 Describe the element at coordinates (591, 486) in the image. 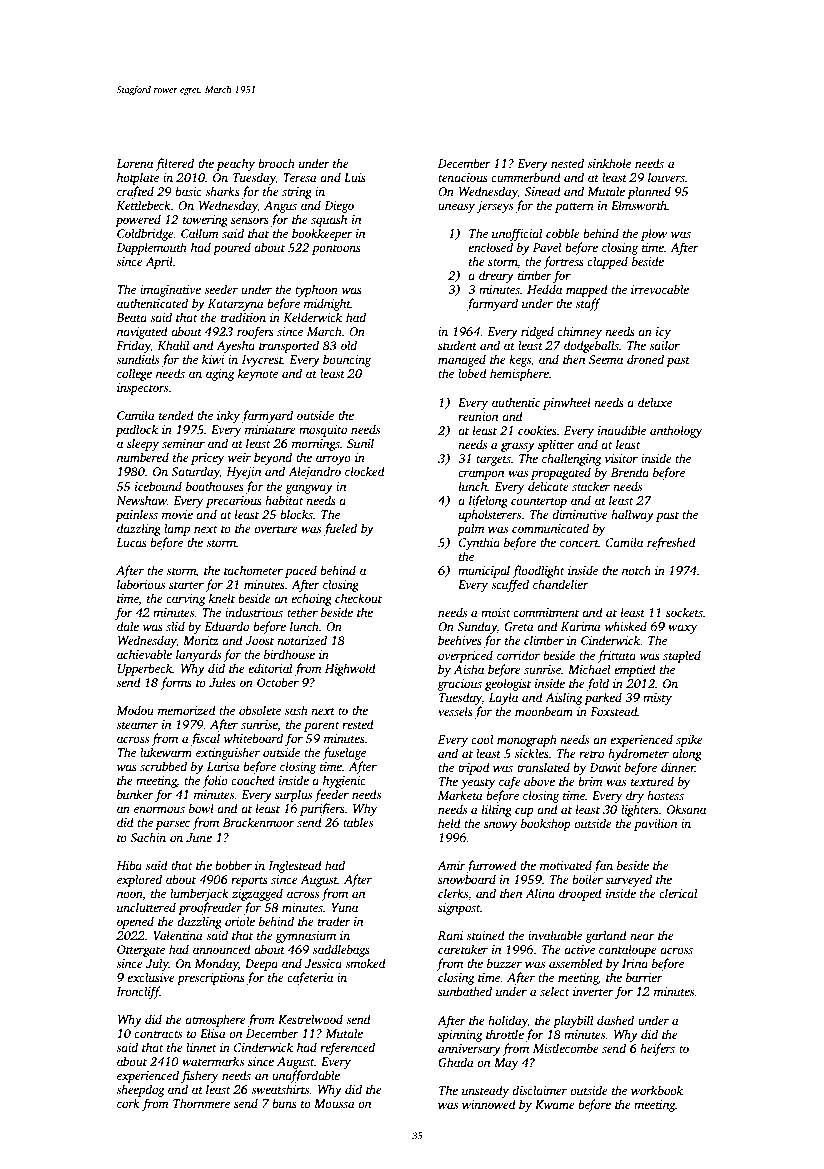

I see `stacker` at that location.
